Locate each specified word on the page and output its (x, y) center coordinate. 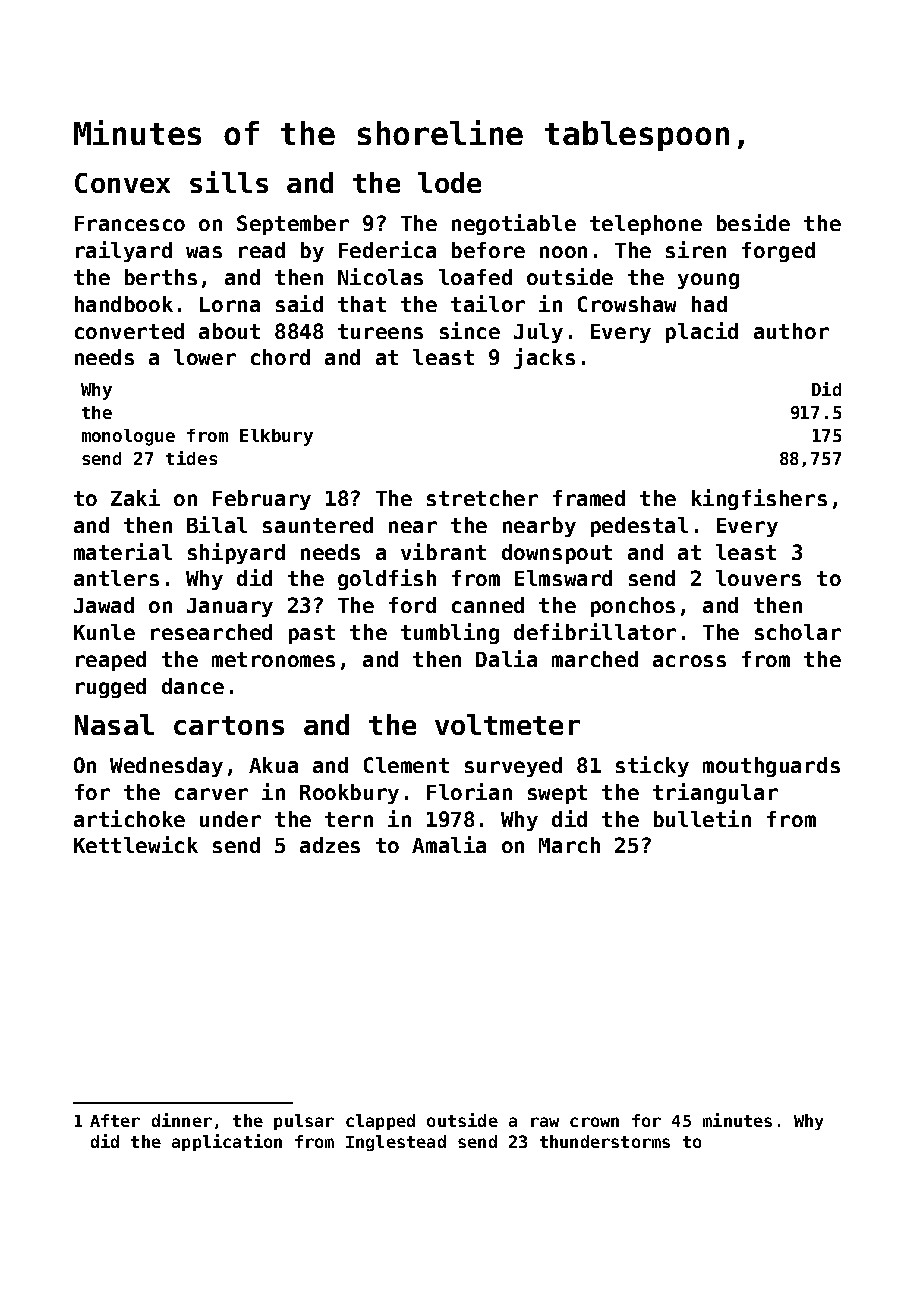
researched (211, 632)
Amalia (449, 844)
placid (702, 332)
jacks (544, 358)
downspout (557, 554)
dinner (182, 1120)
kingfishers (759, 499)
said (299, 303)
